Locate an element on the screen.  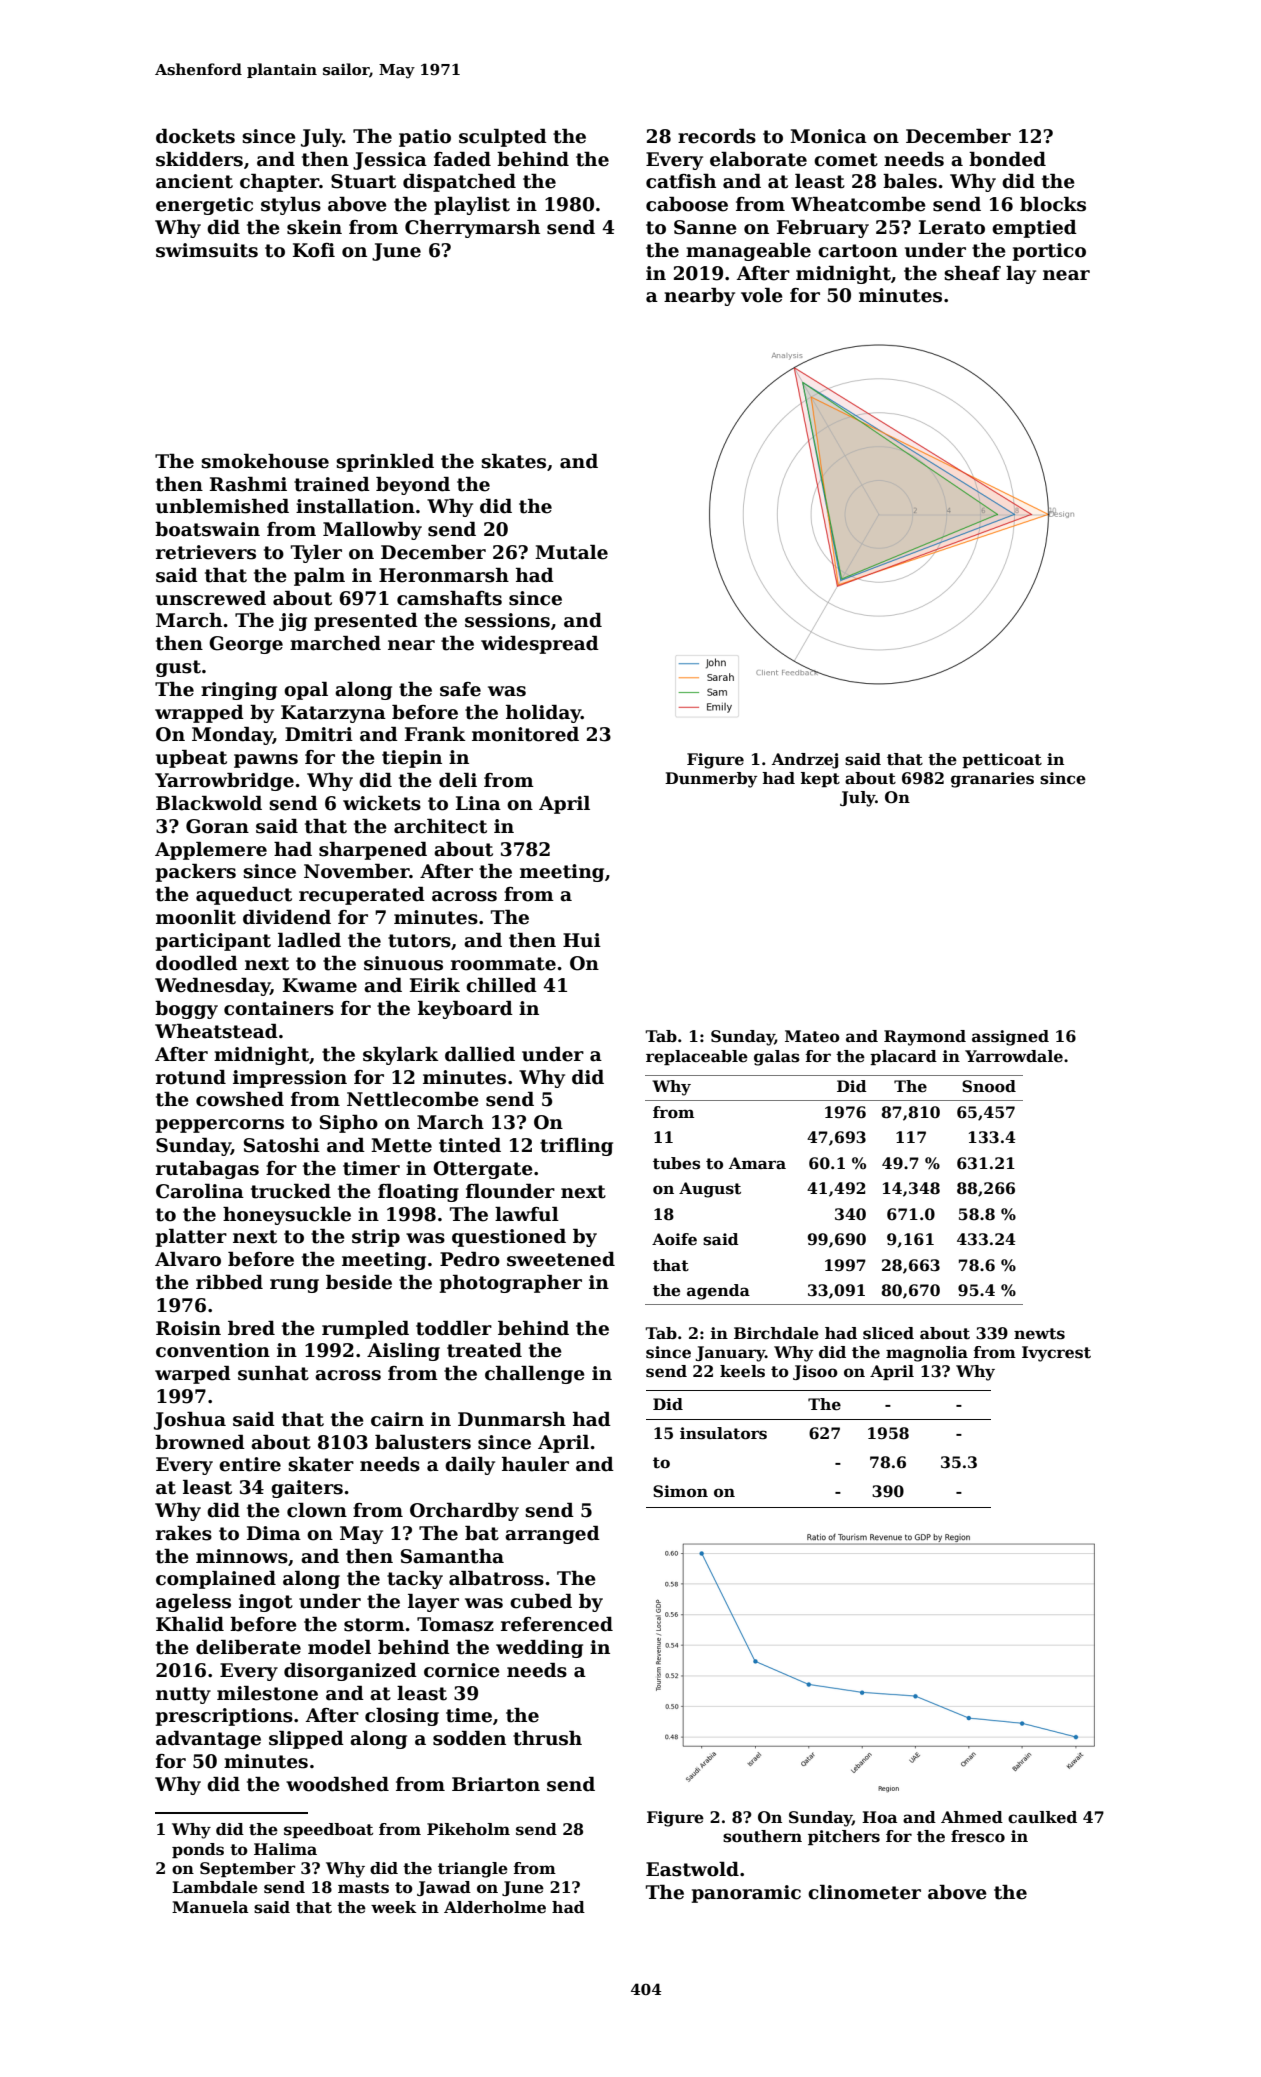
panoramic is located at coordinates (746, 1894).
